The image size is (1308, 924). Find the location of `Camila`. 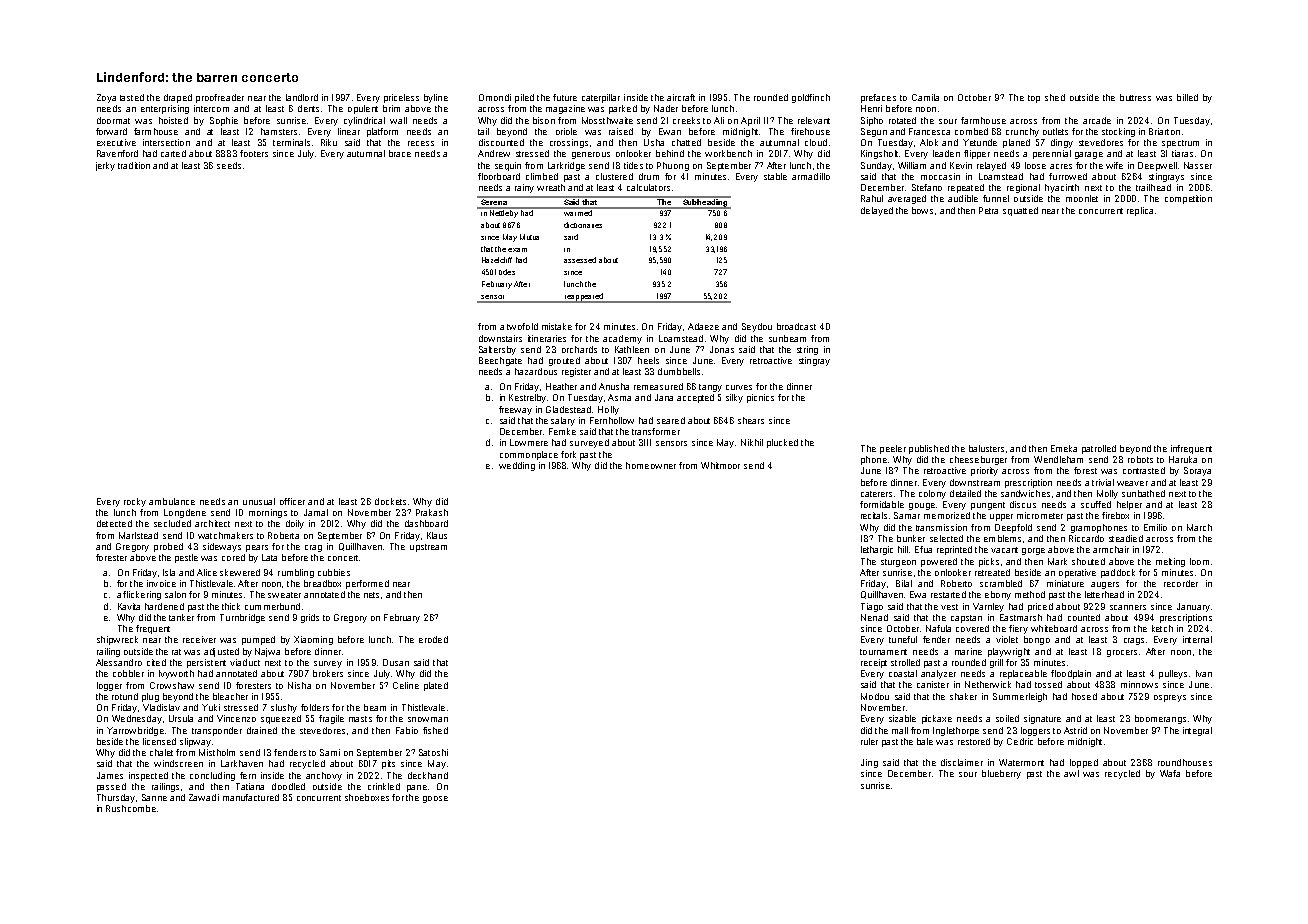

Camila is located at coordinates (925, 97).
